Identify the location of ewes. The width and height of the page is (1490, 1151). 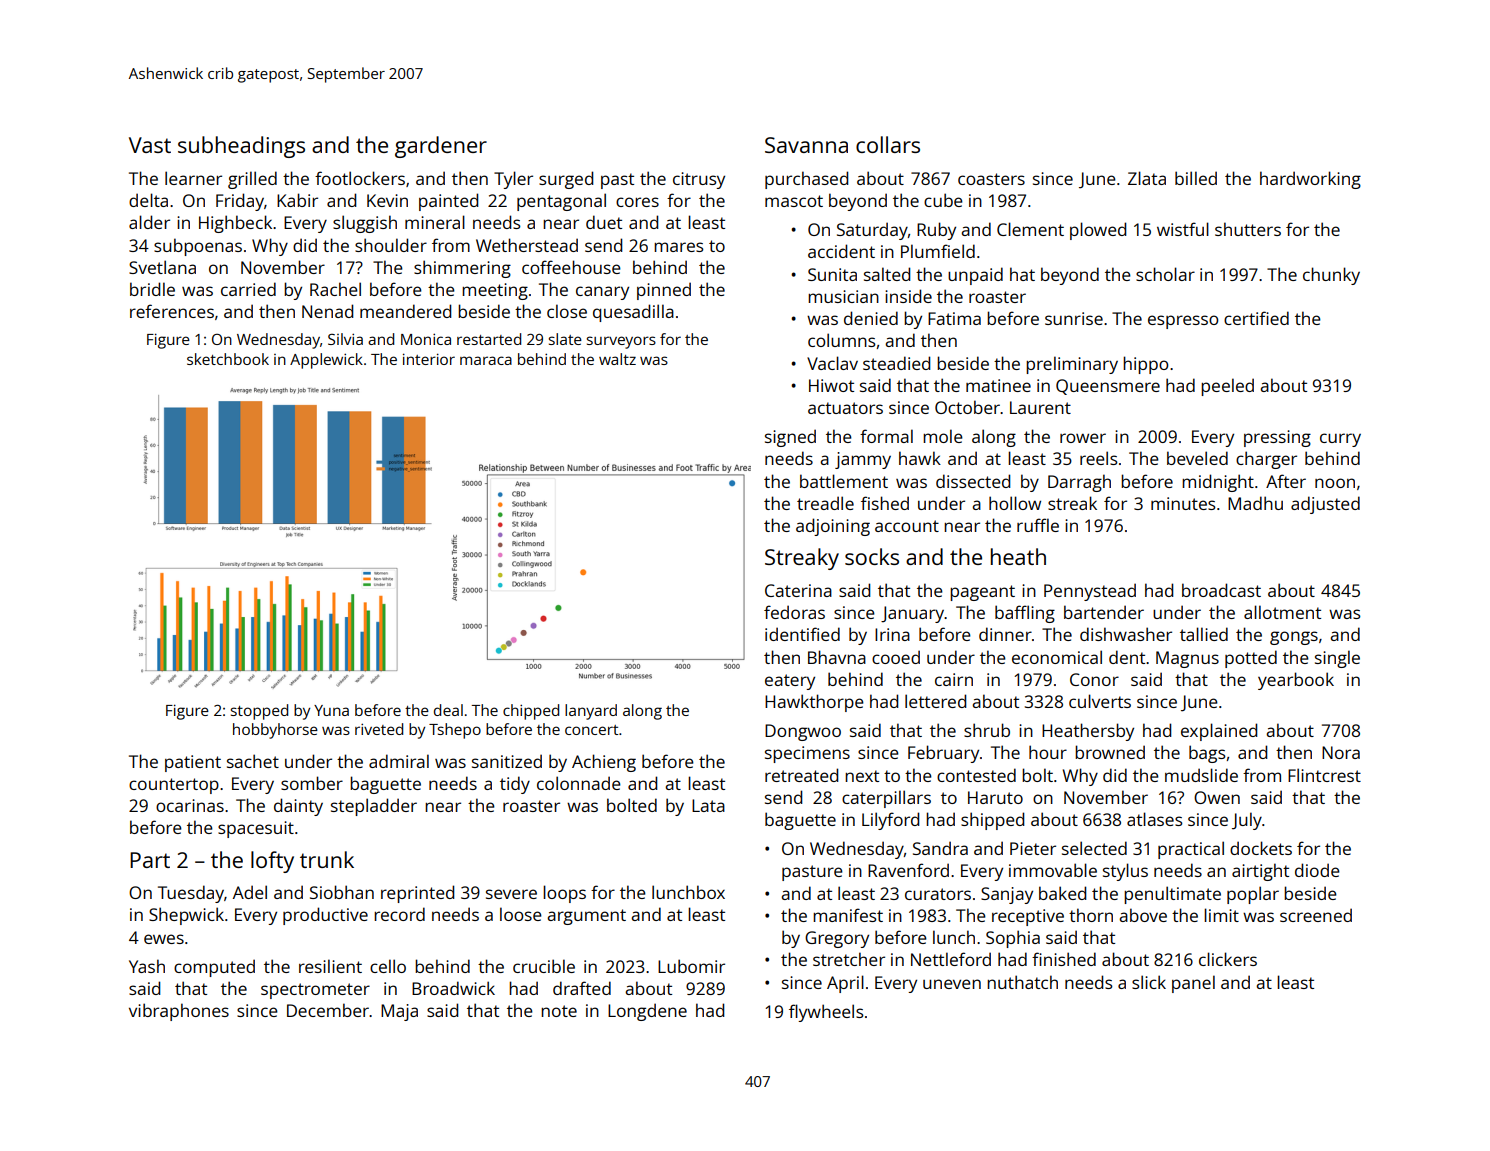
(164, 939).
